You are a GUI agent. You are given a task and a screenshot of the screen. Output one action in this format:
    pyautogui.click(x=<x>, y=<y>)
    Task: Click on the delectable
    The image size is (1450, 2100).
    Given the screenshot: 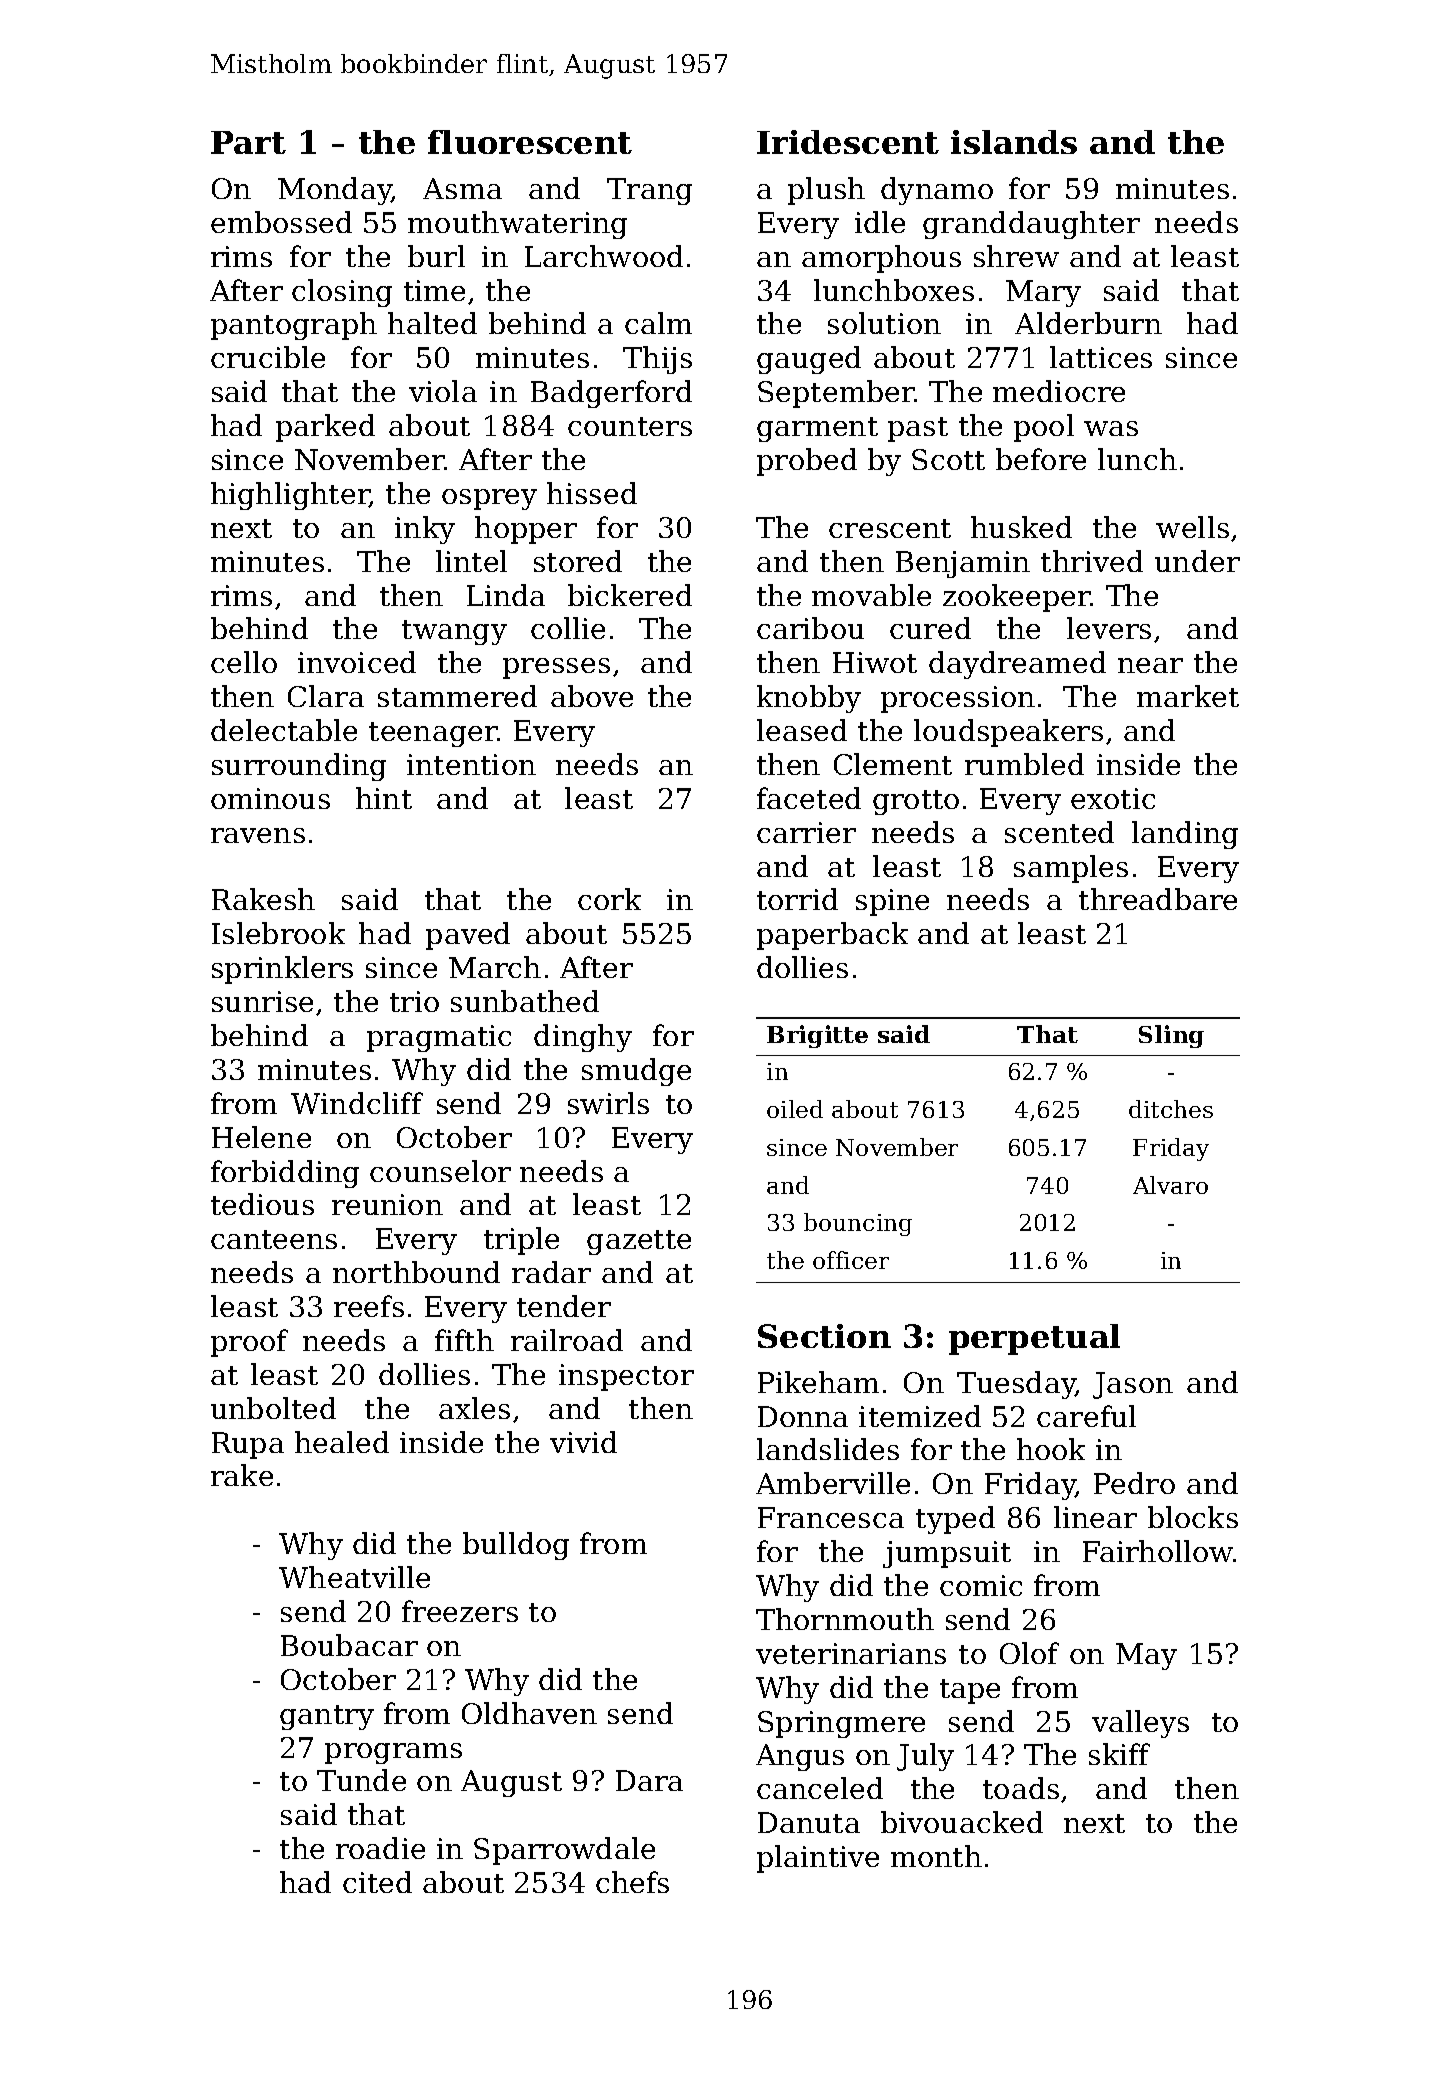 What is the action you would take?
    pyautogui.click(x=284, y=730)
